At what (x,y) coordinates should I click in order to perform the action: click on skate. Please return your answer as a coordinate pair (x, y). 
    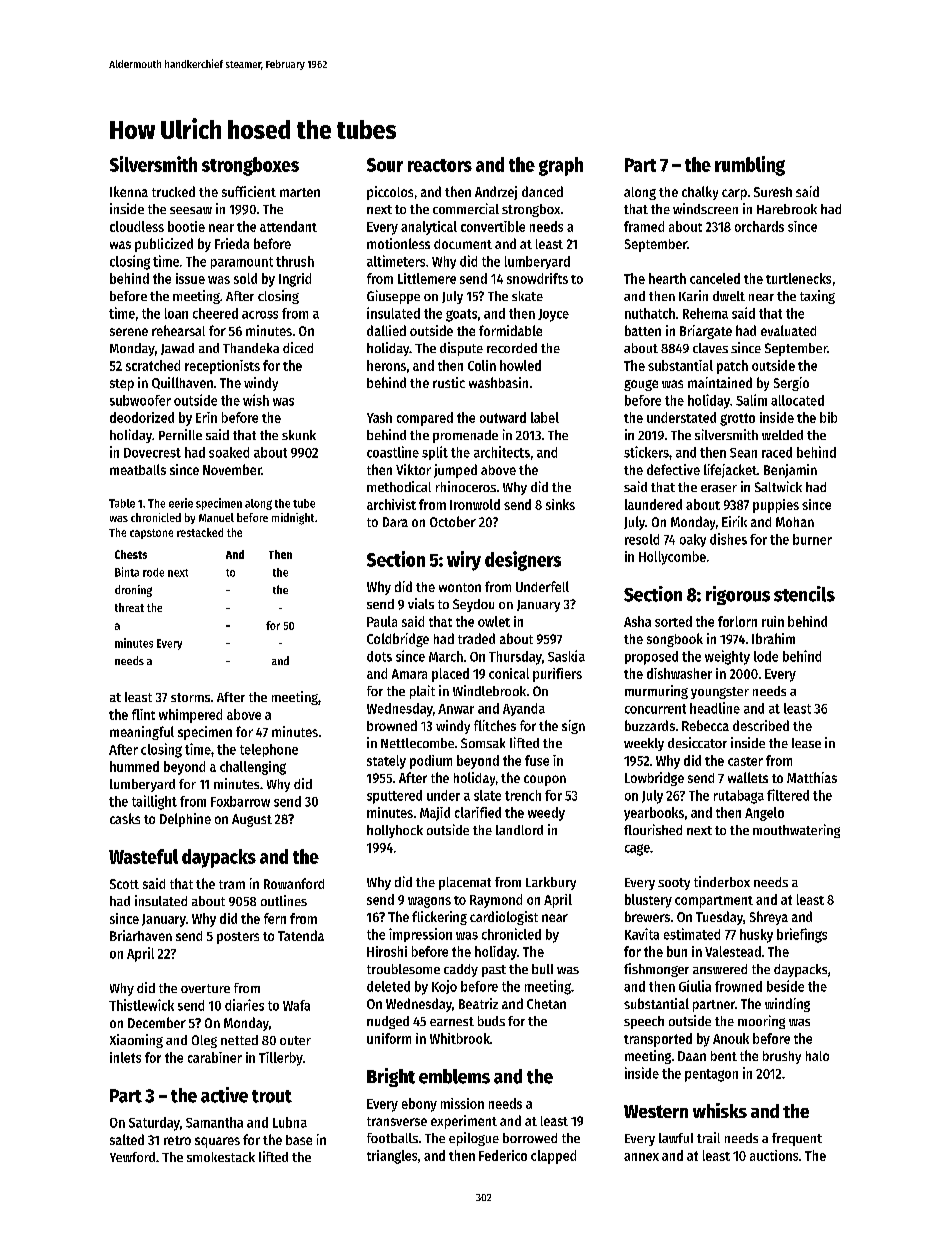
    Looking at the image, I should click on (527, 296).
